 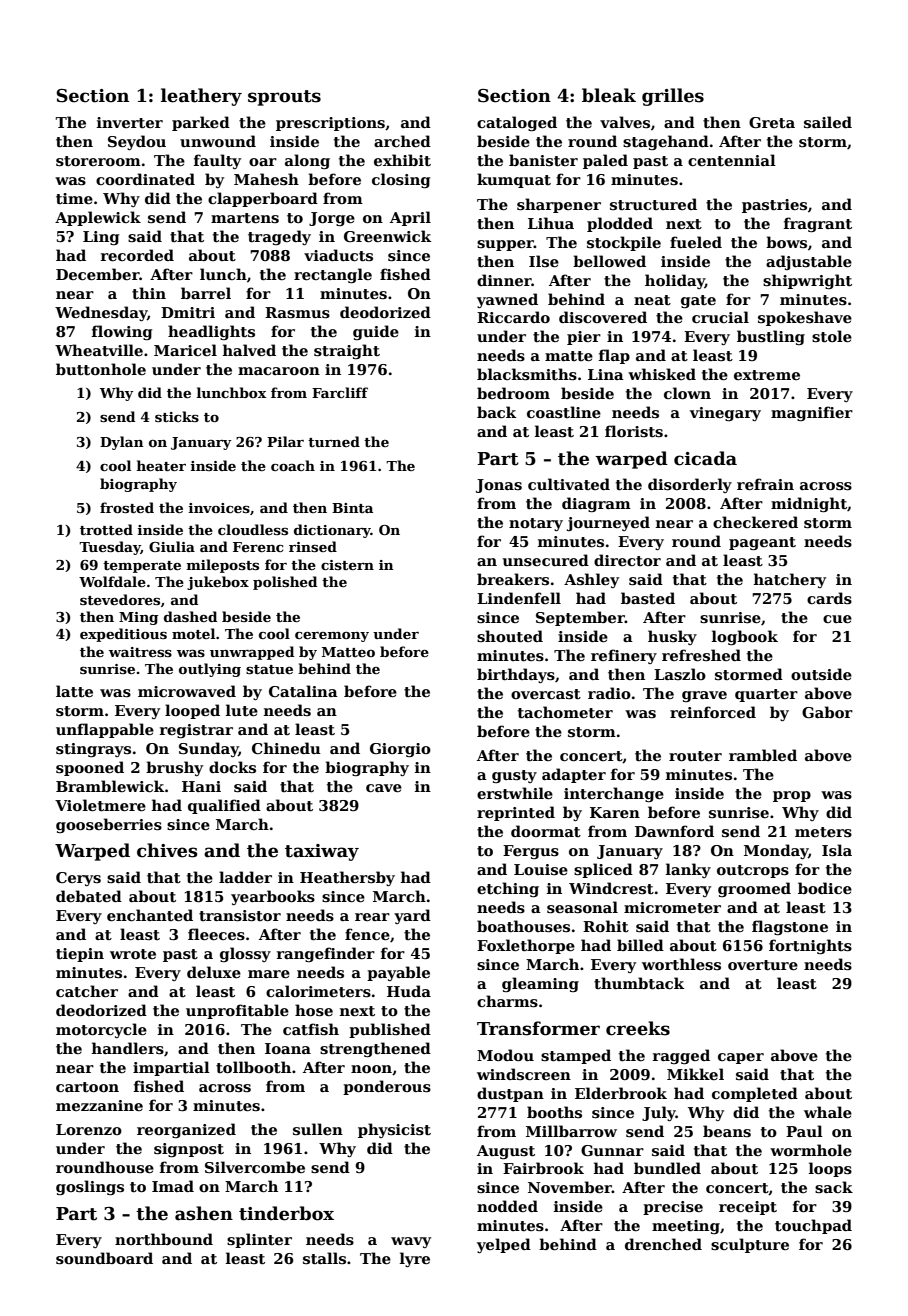 What do you see at coordinates (201, 97) in the screenshot?
I see `leathery` at bounding box center [201, 97].
